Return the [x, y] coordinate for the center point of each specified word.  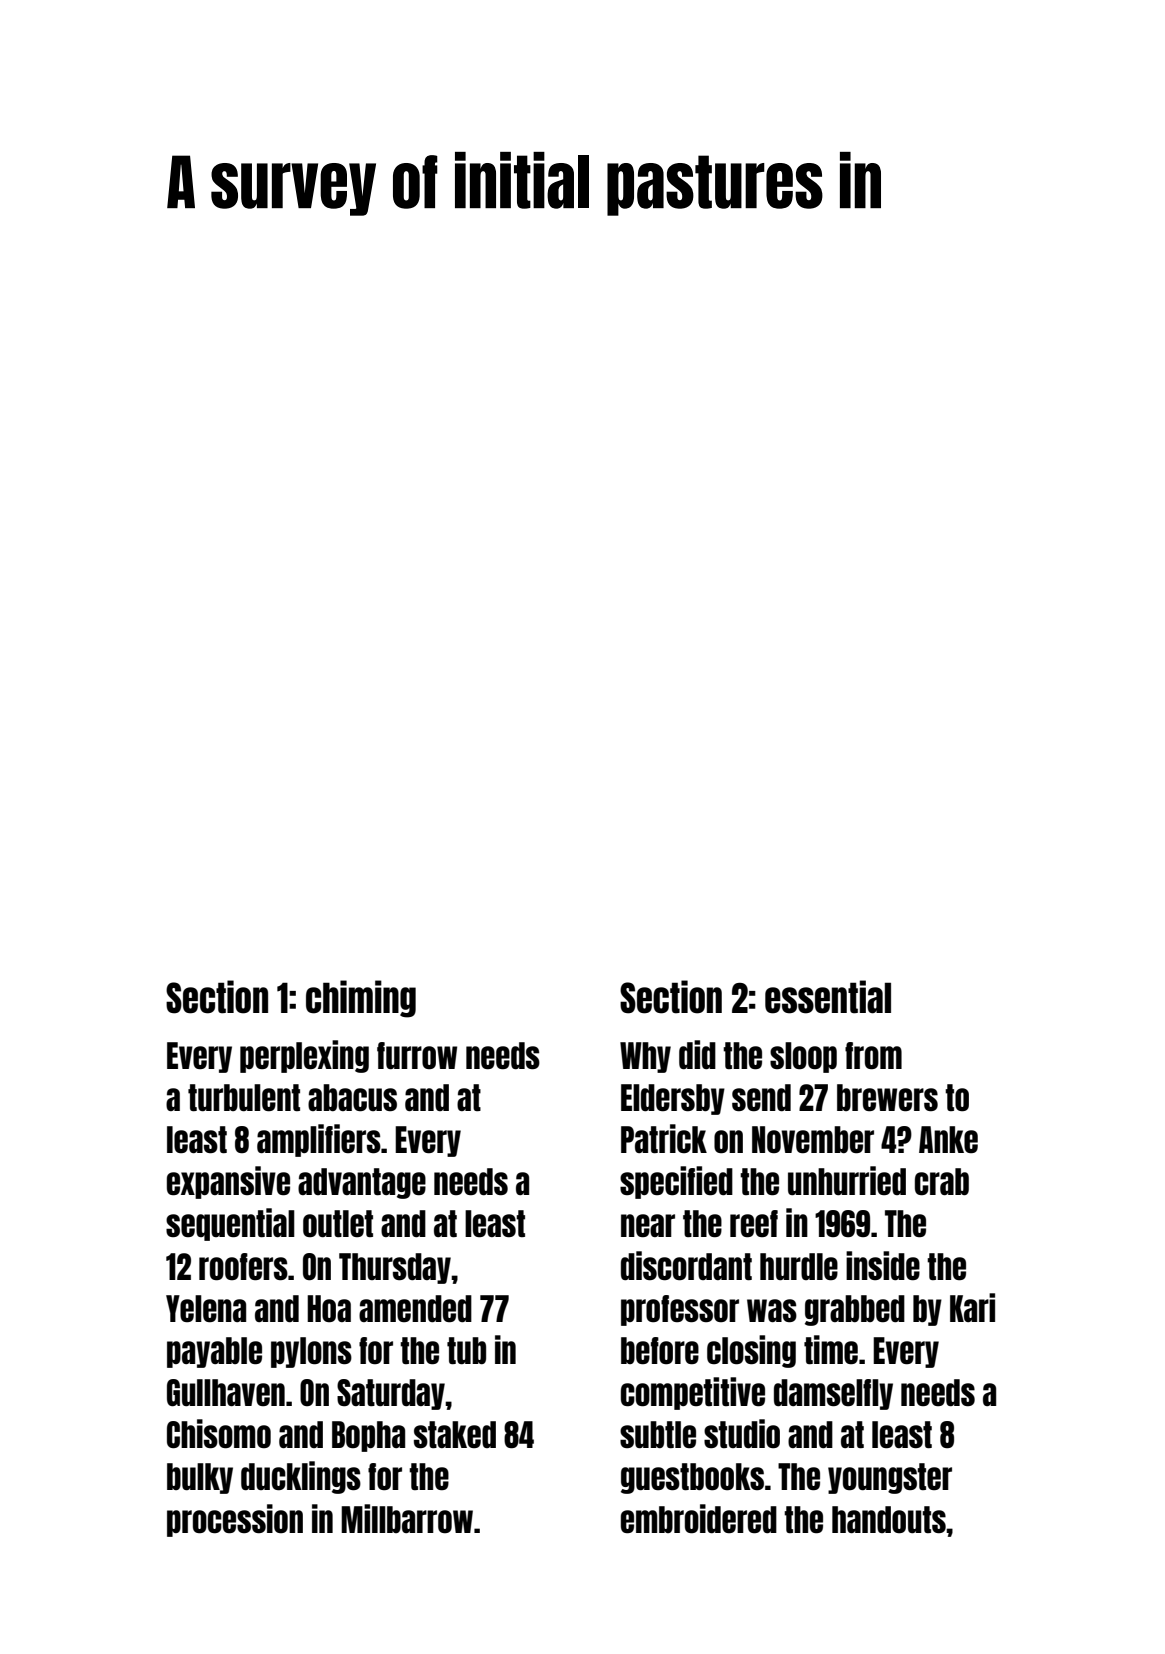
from [873, 1056]
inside [883, 1265]
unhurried [847, 1180]
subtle [658, 1434]
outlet [338, 1223]
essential [828, 997]
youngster [890, 1478]
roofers [243, 1267]
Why [645, 1057]
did [697, 1054]
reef [754, 1223]
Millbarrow [407, 1518]
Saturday [391, 1394]
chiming [361, 999]
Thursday [395, 1268]
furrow [417, 1056]
